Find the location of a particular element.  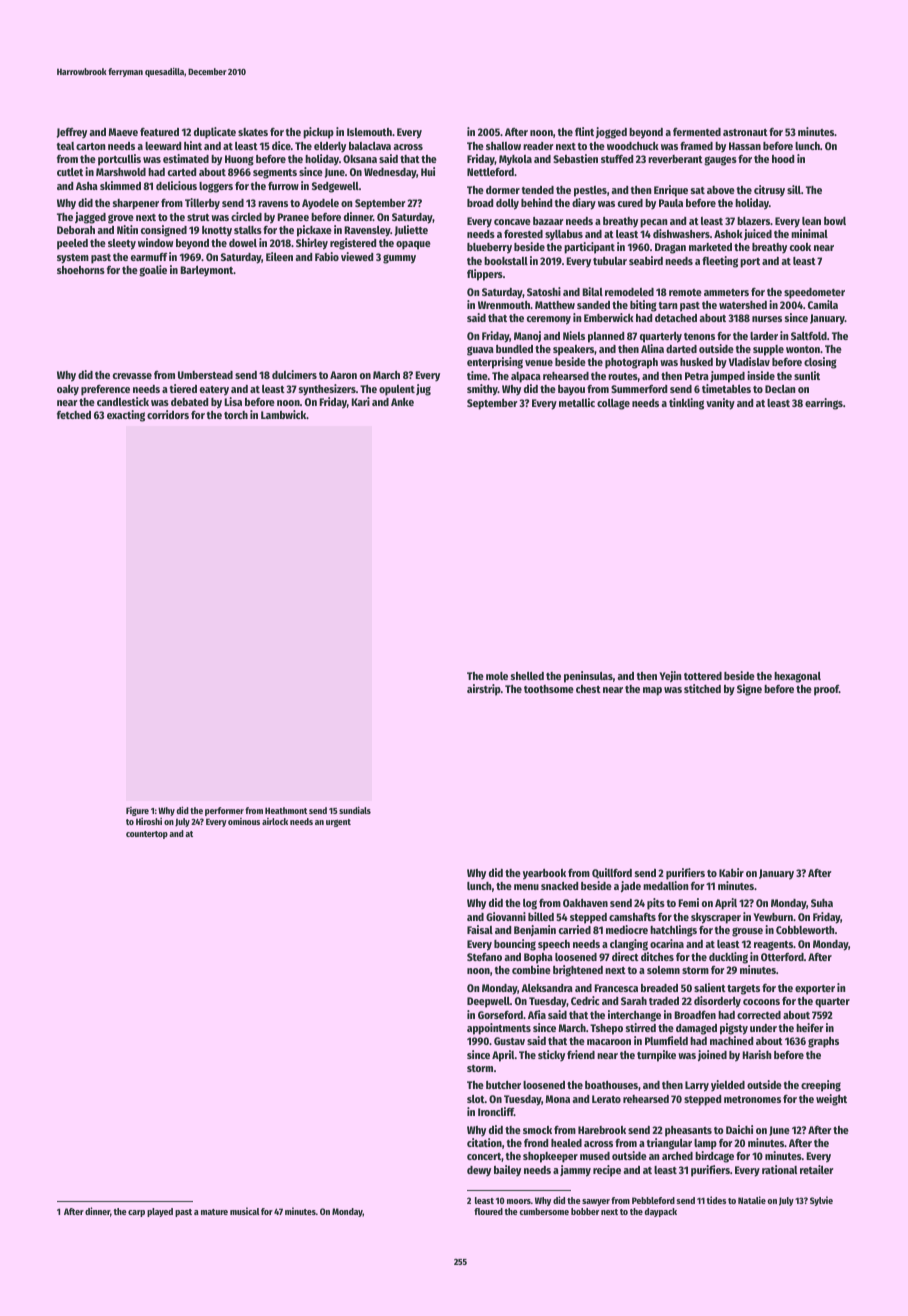

exacting is located at coordinates (126, 416).
